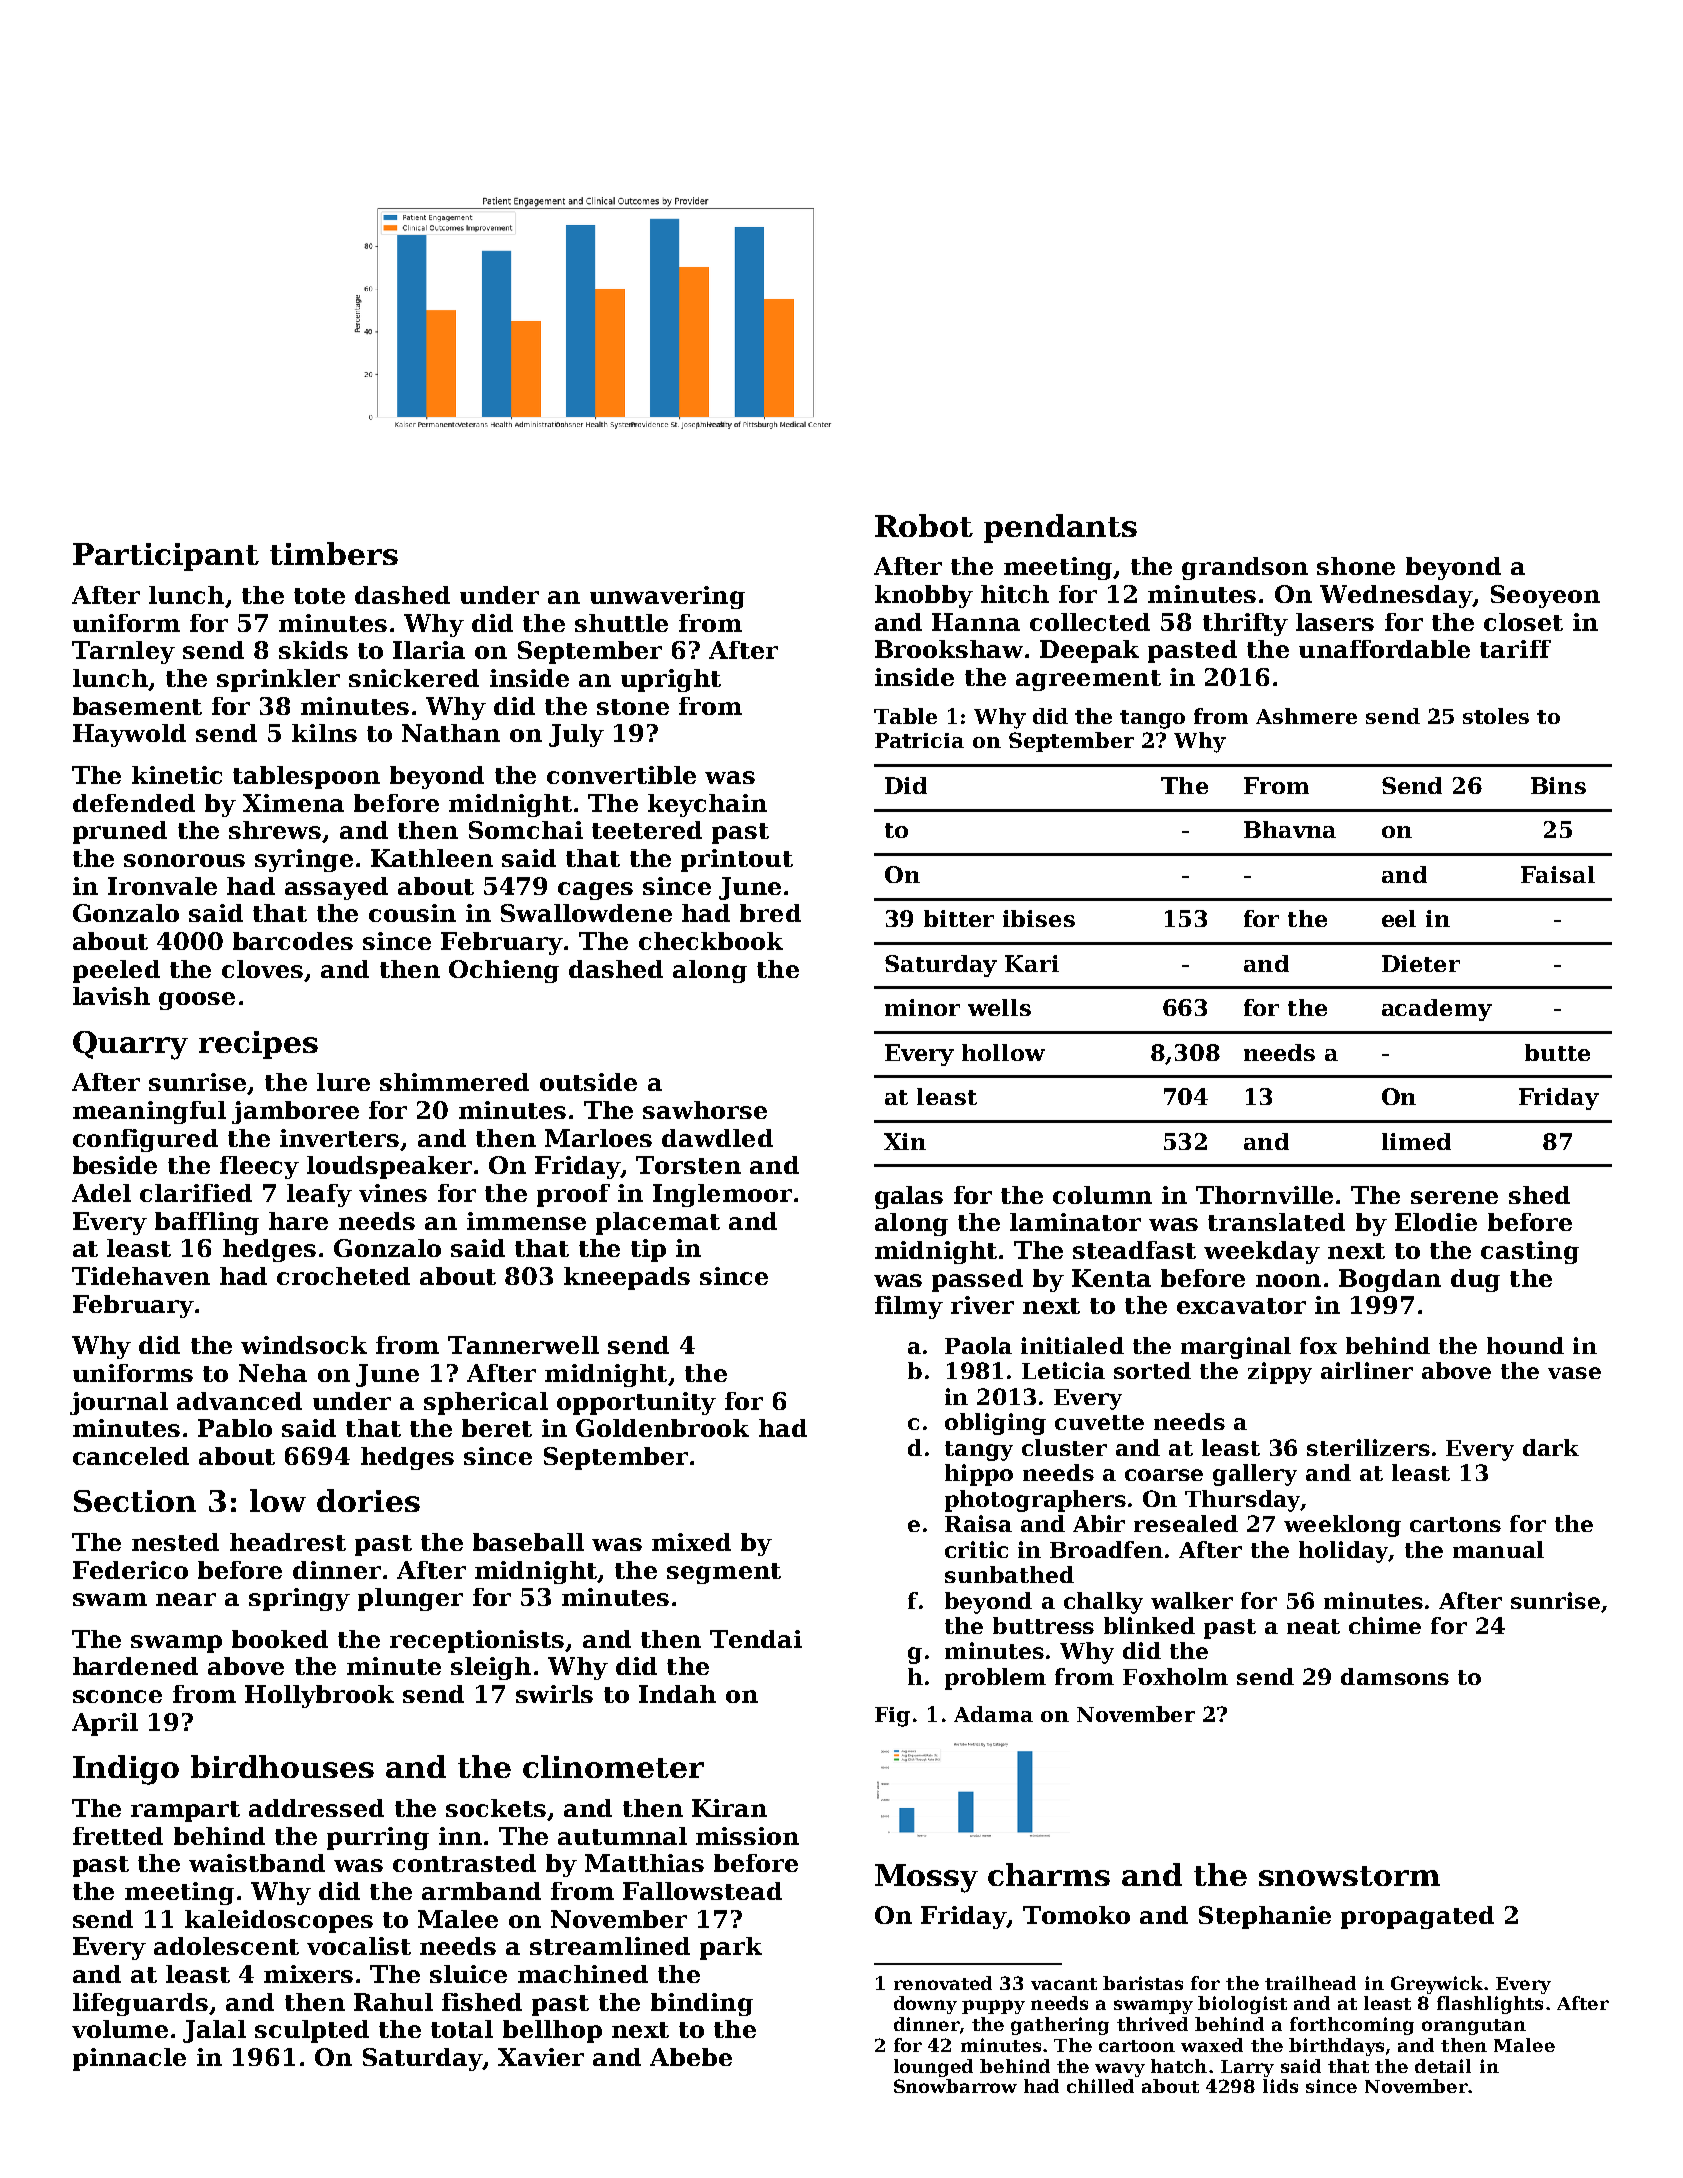 The width and height of the screenshot is (1683, 2178). Describe the element at coordinates (677, 1694) in the screenshot. I see `Indah` at that location.
